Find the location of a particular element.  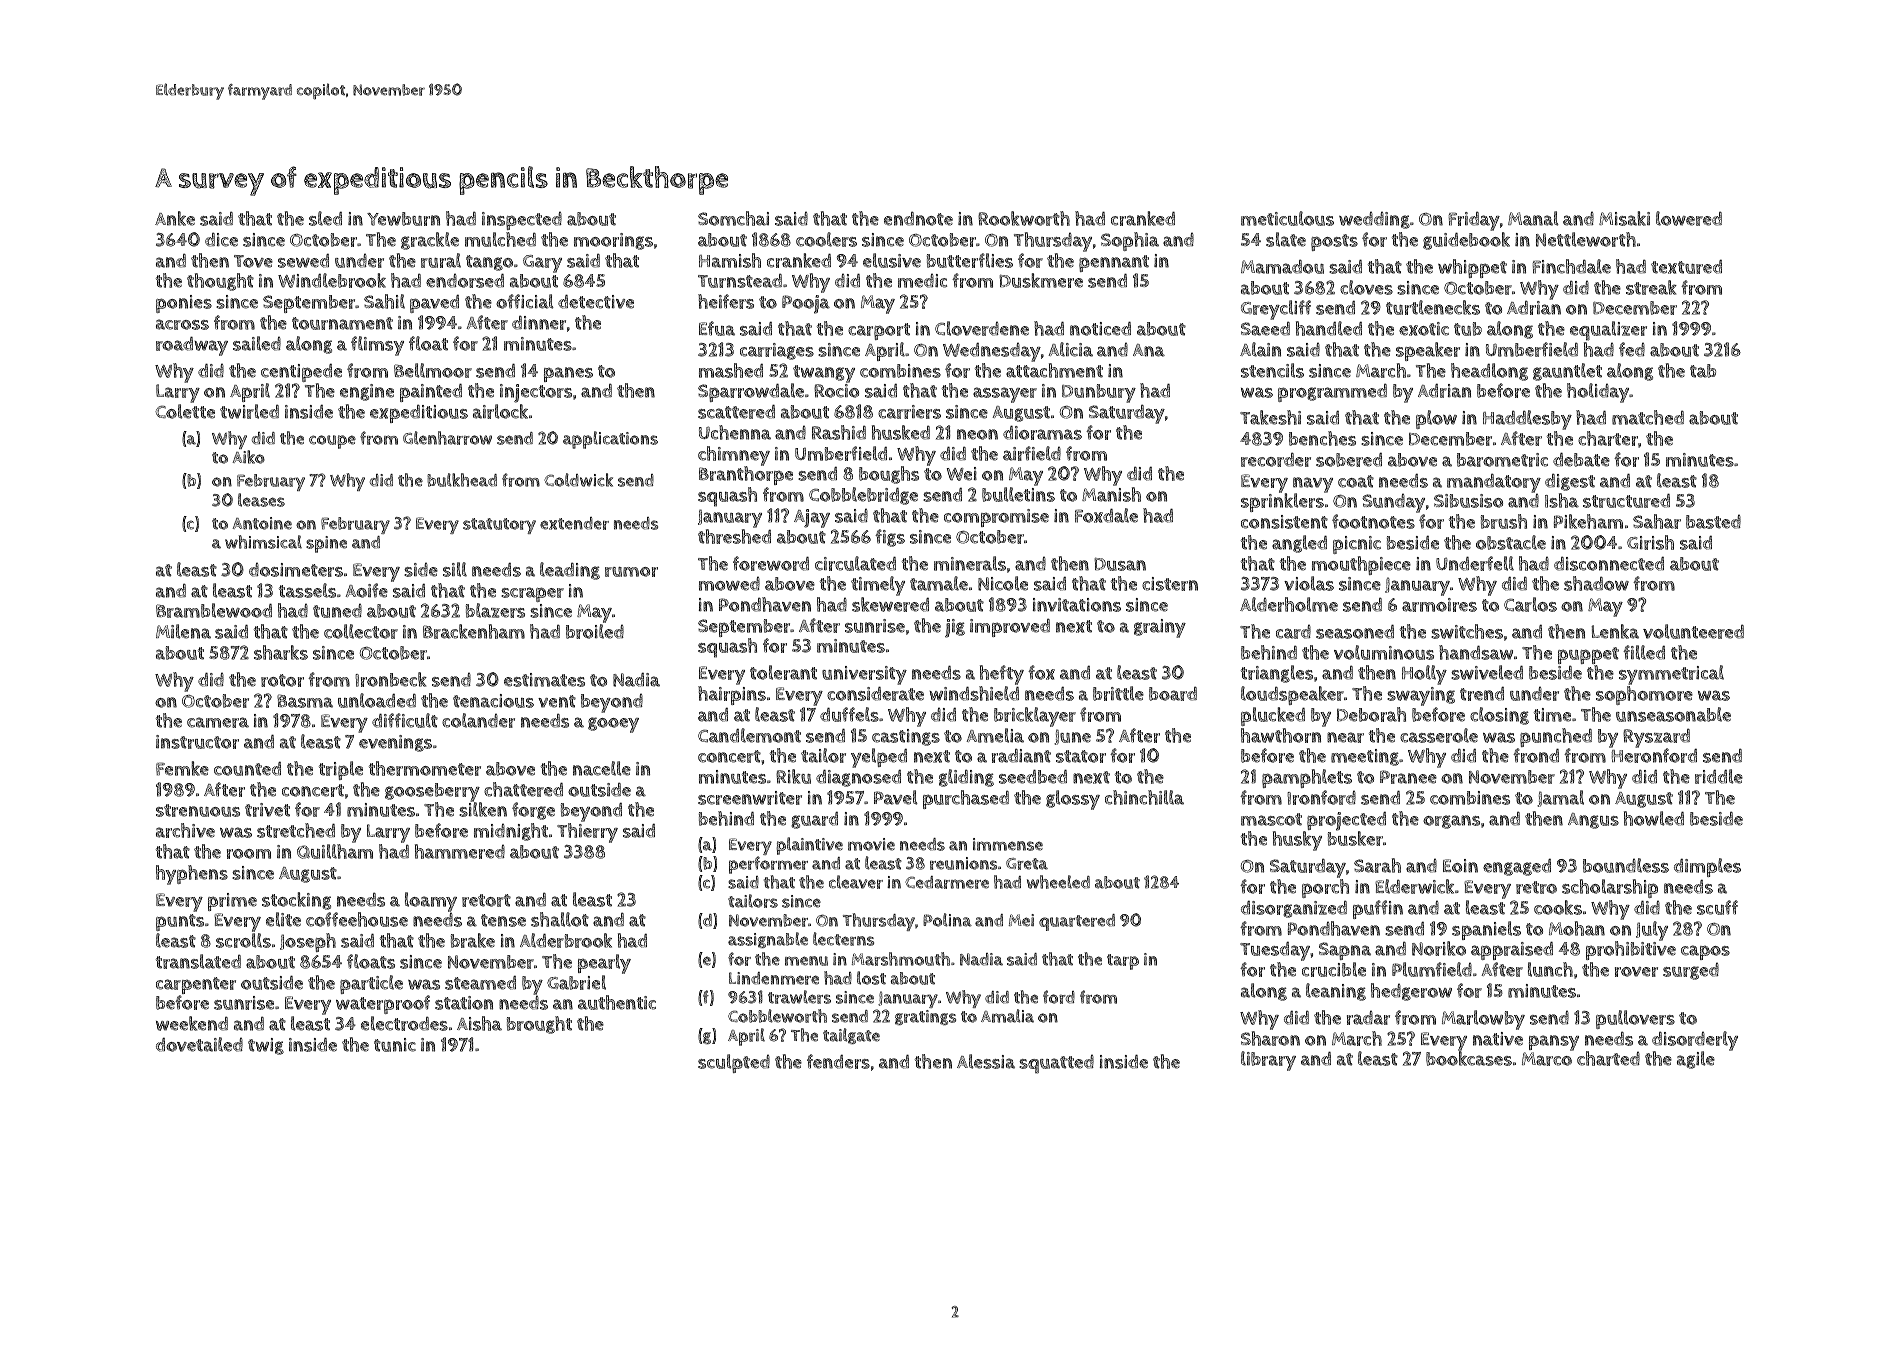

stencils is located at coordinates (1272, 370).
